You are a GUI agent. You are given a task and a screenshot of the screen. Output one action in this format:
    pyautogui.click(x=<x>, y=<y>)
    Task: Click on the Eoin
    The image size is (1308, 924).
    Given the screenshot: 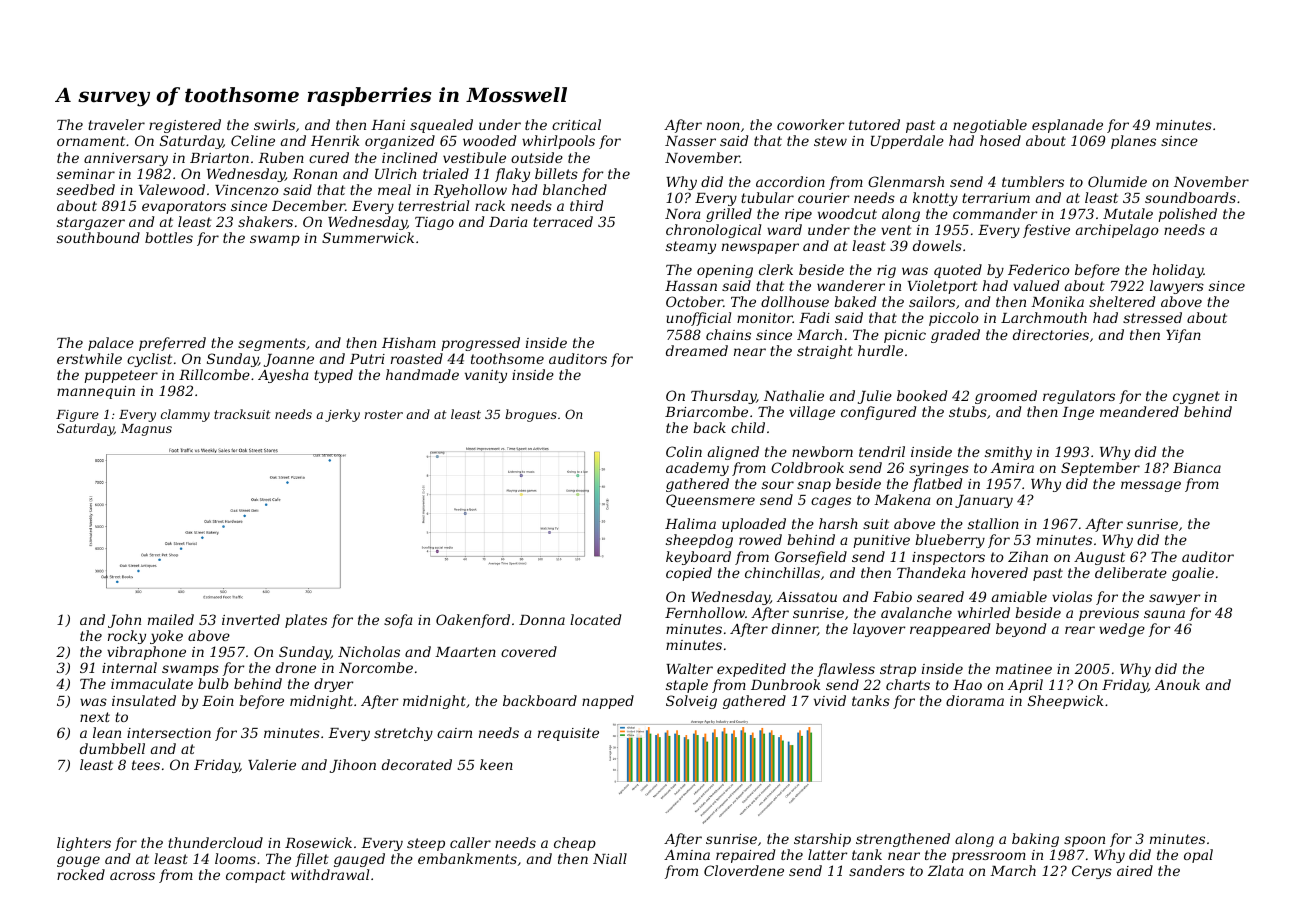 What is the action you would take?
    pyautogui.click(x=218, y=701)
